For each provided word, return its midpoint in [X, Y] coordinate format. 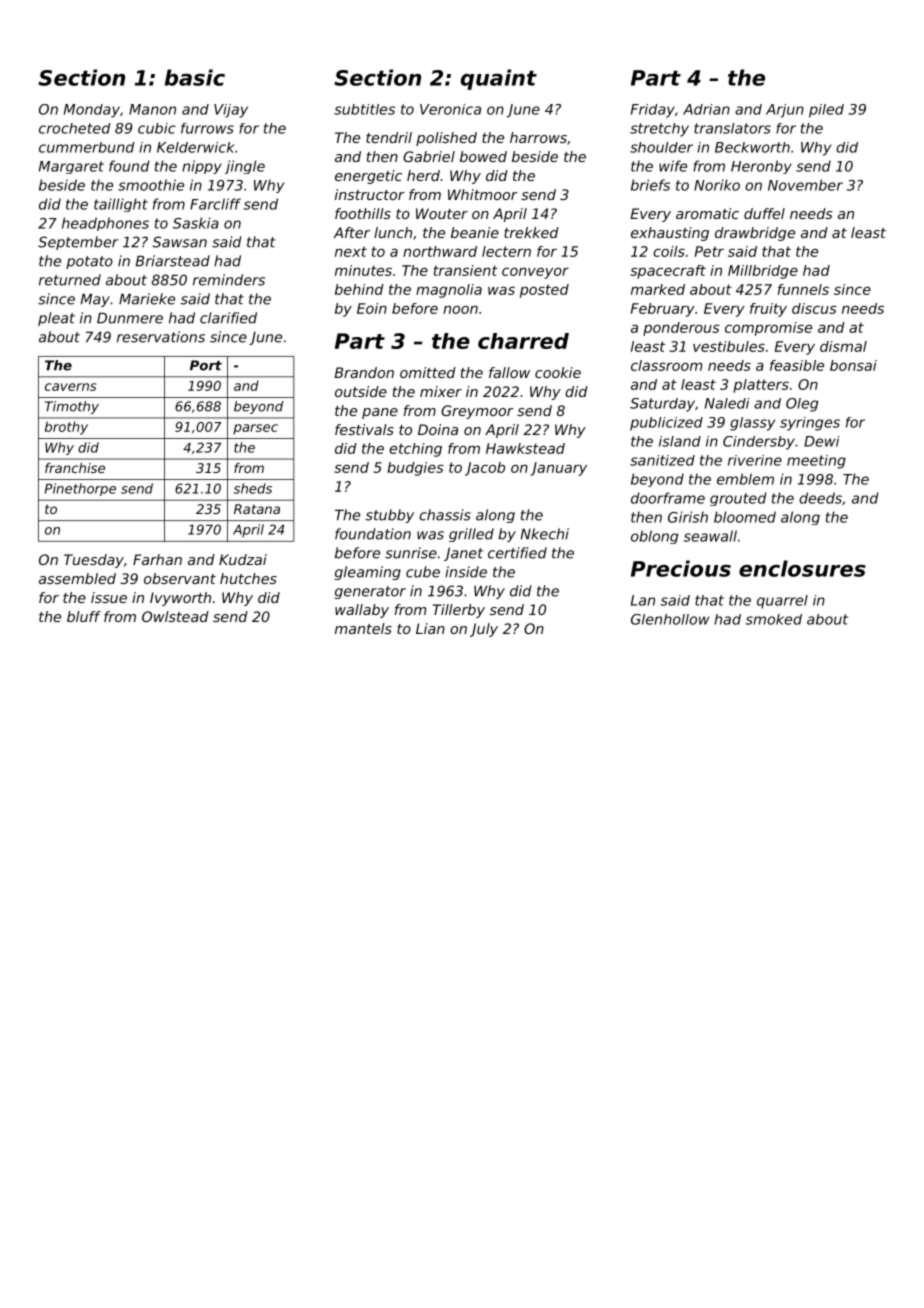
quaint [499, 79]
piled [826, 111]
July [484, 630]
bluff [84, 616]
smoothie [151, 185]
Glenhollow [670, 619]
